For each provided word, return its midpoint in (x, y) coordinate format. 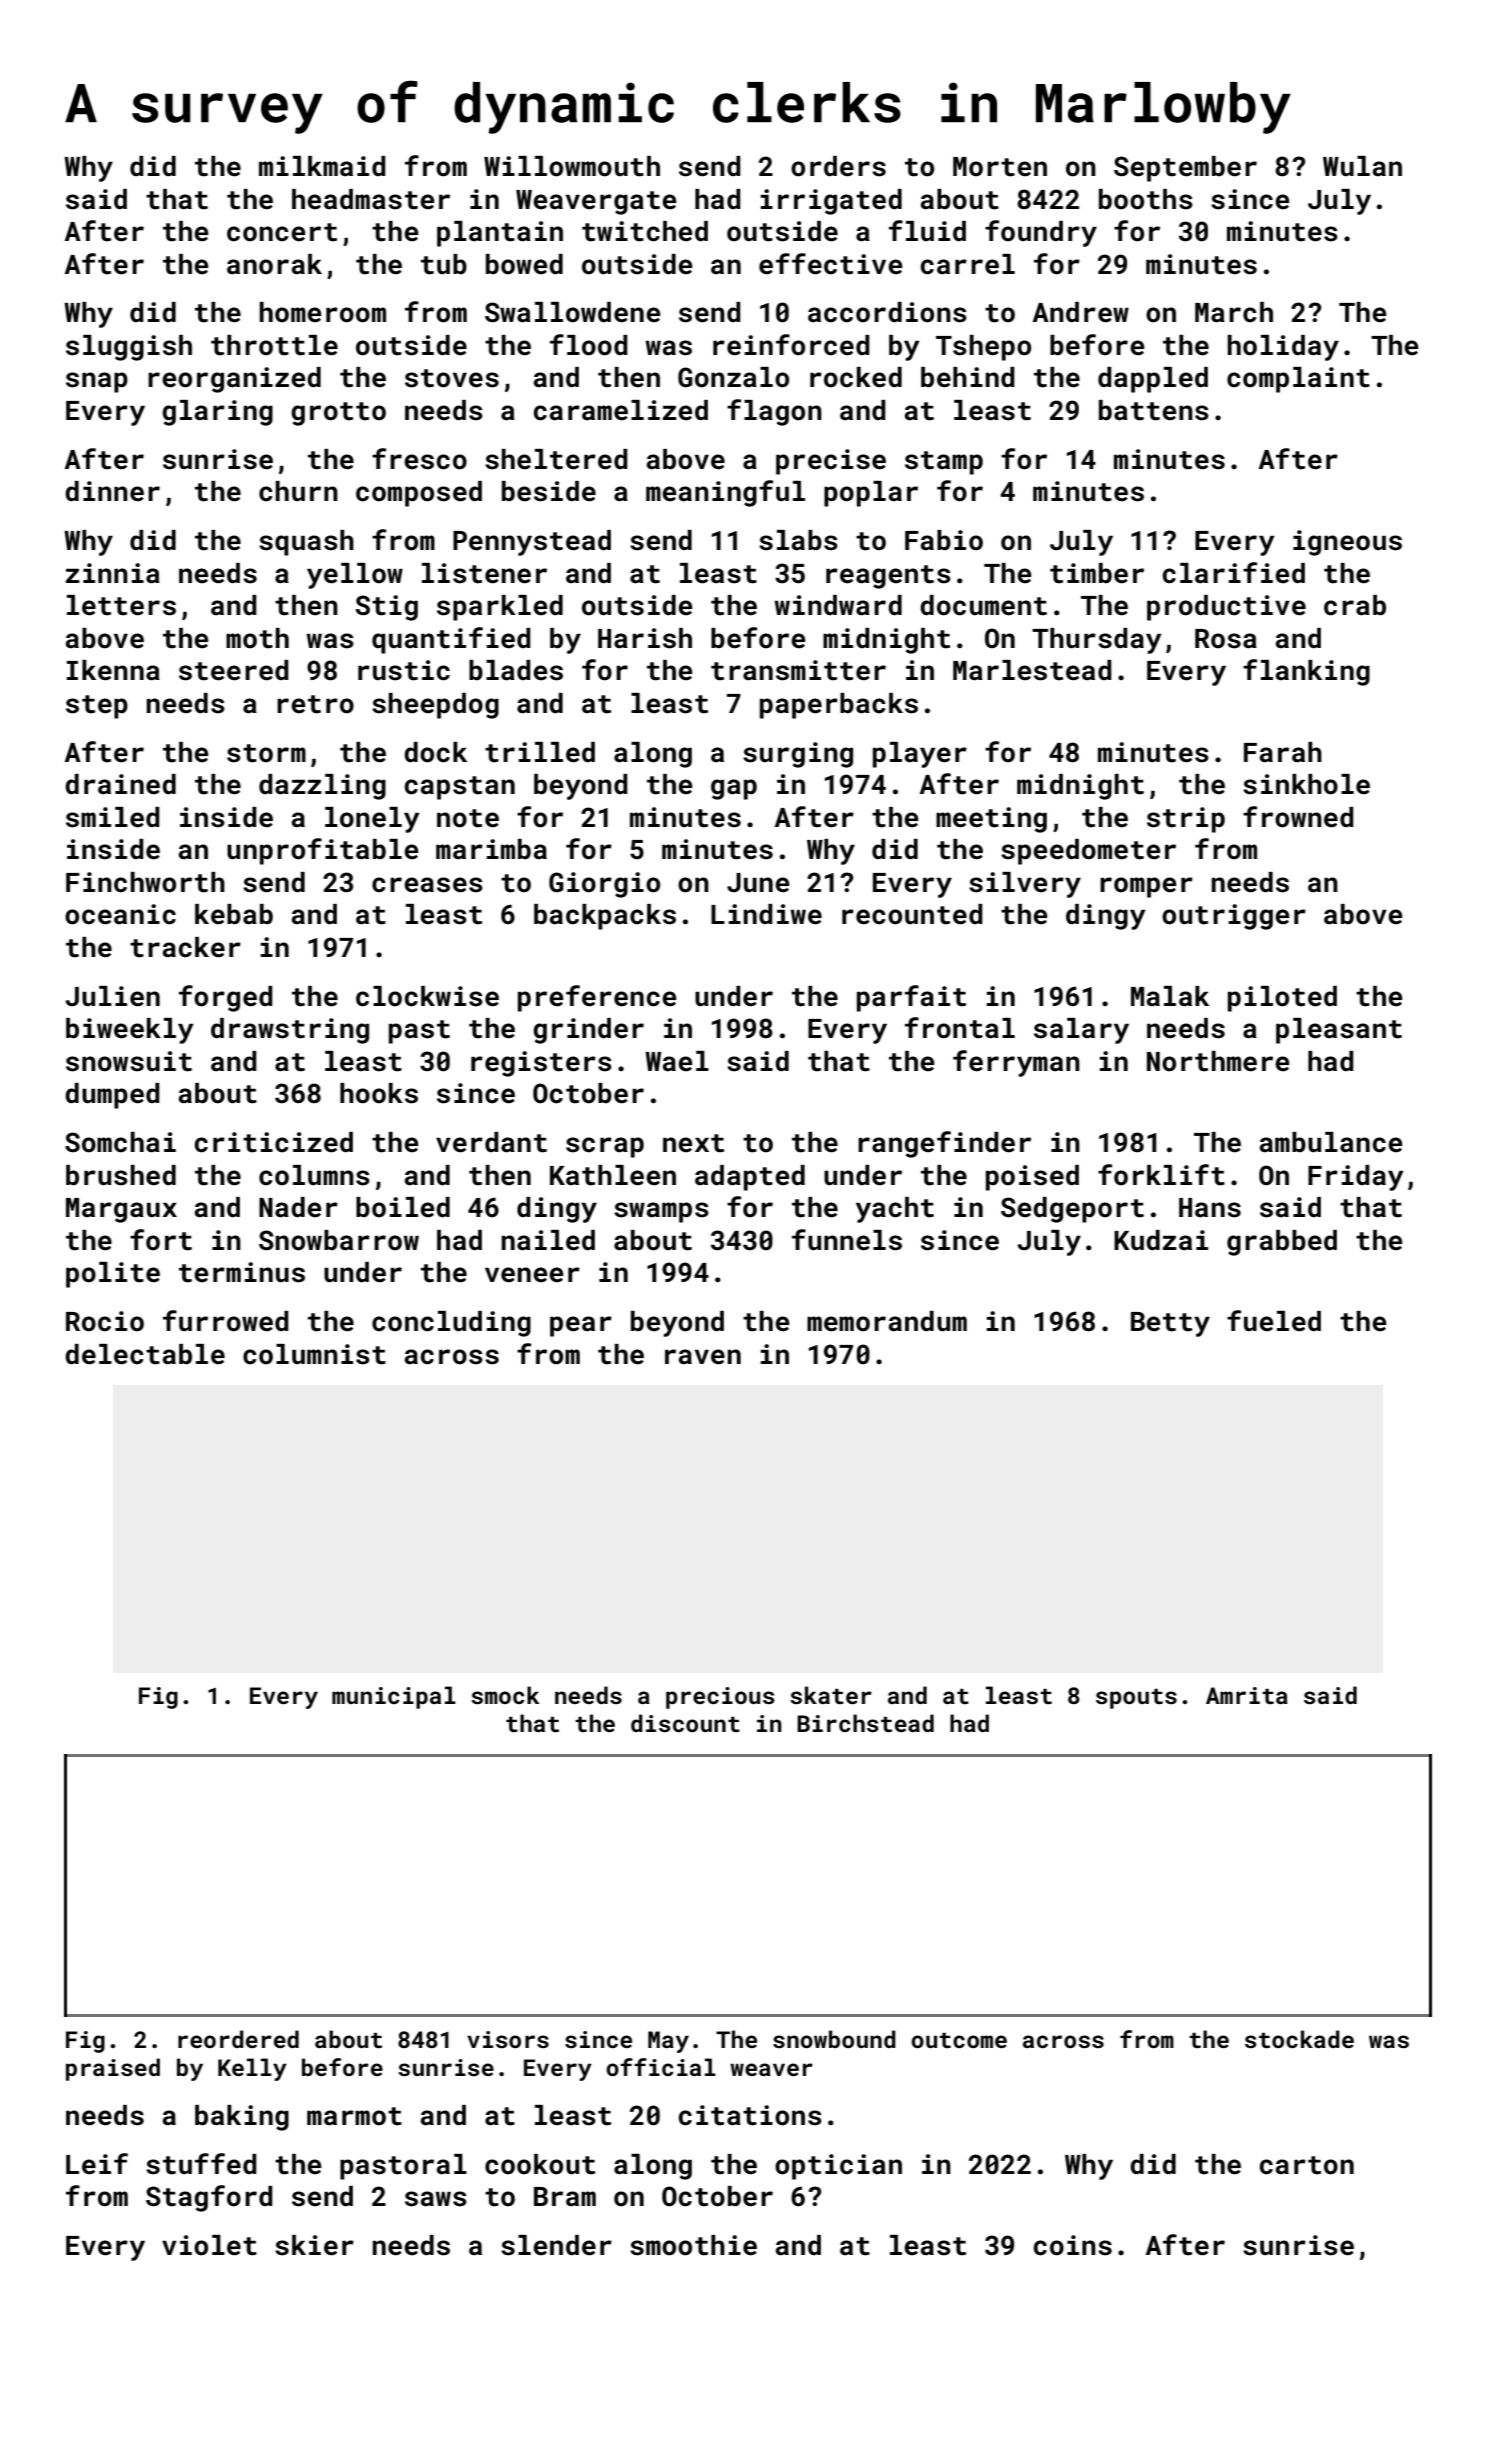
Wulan (1362, 166)
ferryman (1016, 1063)
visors (508, 2039)
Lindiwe (766, 914)
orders (838, 166)
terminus (242, 1272)
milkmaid (322, 166)
